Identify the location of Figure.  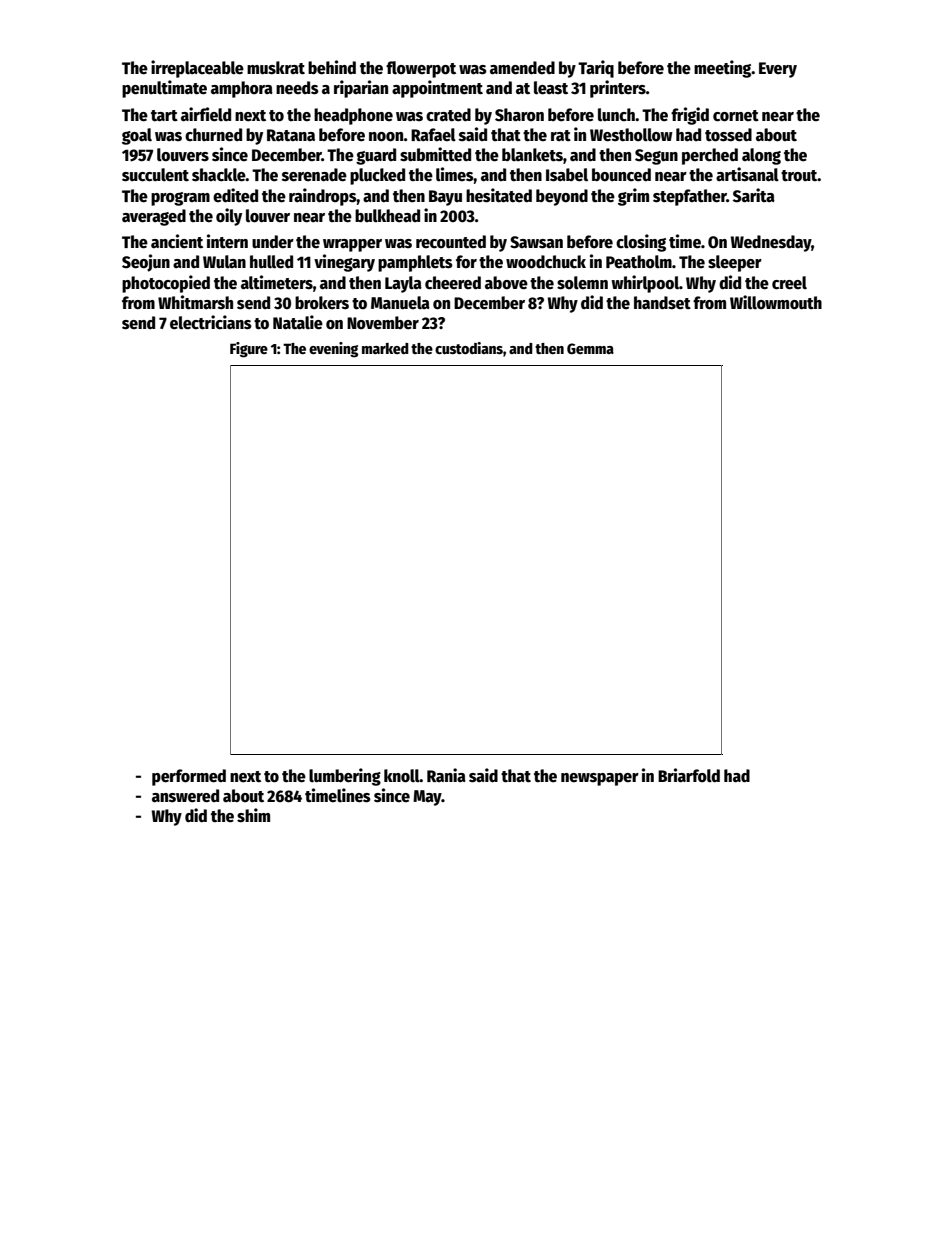
(249, 350).
